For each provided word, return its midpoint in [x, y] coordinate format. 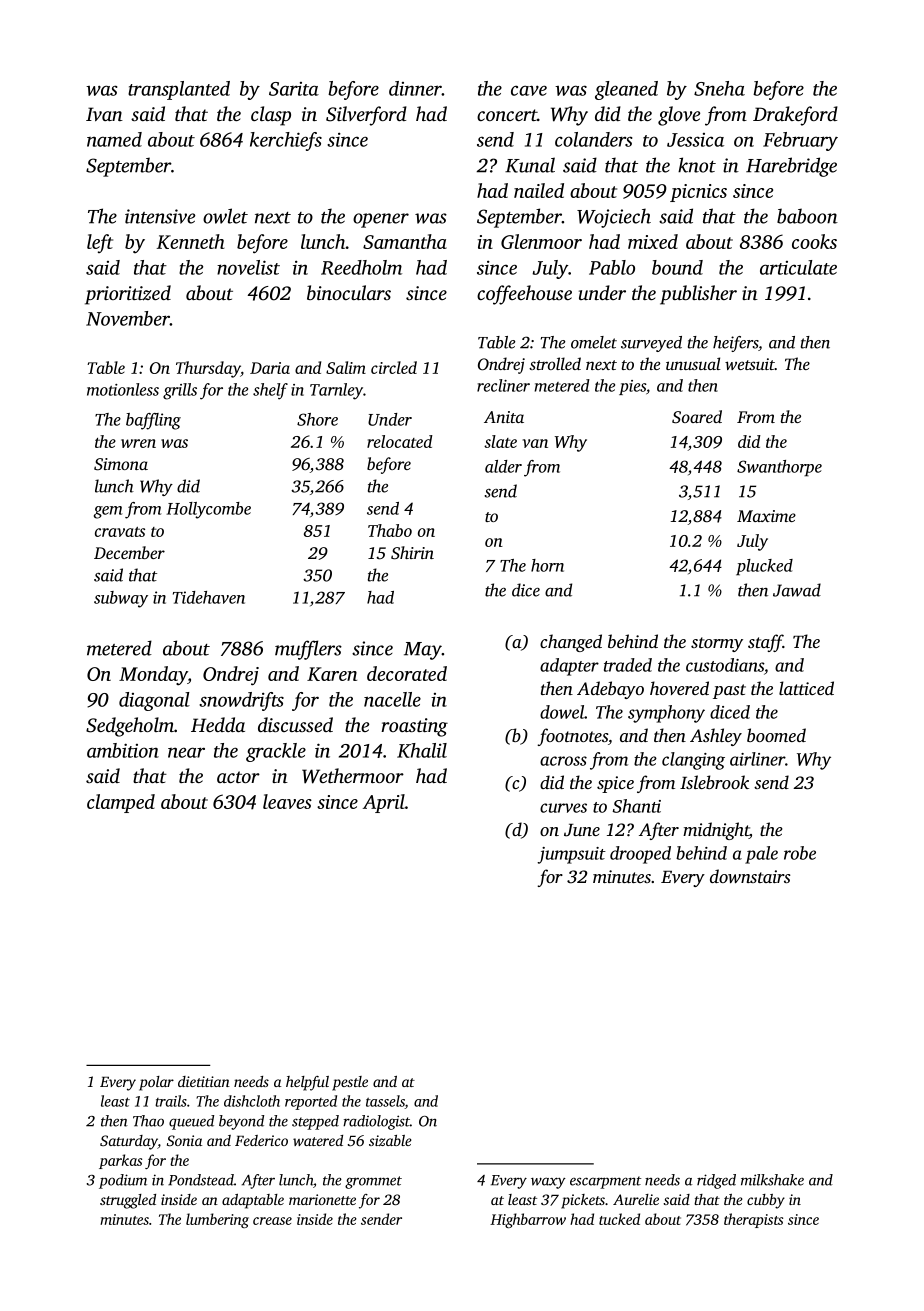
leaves [287, 801]
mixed [653, 241]
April [384, 803]
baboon [807, 216]
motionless [123, 389]
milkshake [772, 1180]
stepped [315, 1122]
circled [394, 367]
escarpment [605, 1182]
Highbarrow [528, 1220]
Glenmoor [541, 241]
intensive [160, 216]
